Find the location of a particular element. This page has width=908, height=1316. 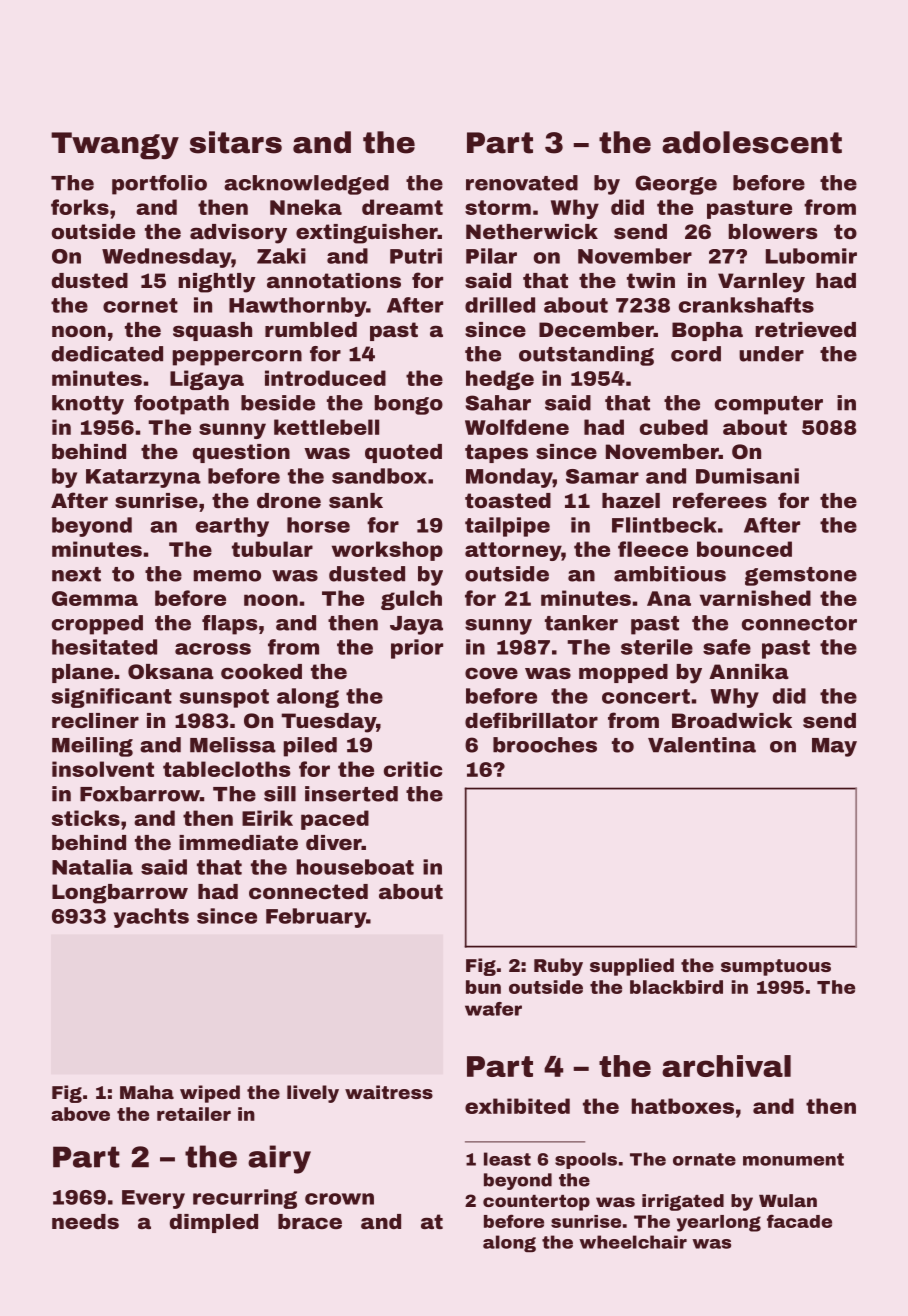

needs is located at coordinates (85, 1221).
